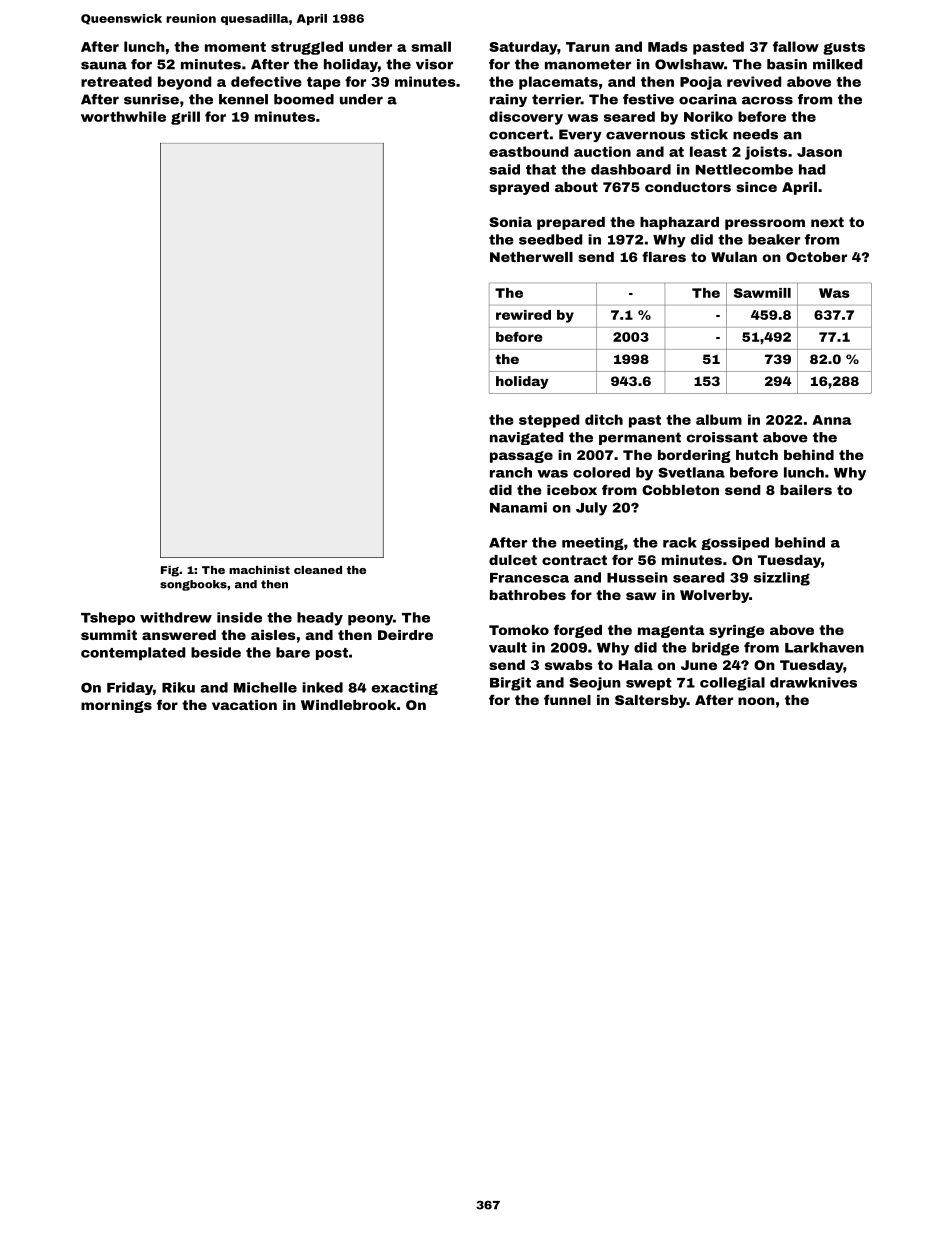  What do you see at coordinates (123, 116) in the document?
I see `worthwhile` at bounding box center [123, 116].
